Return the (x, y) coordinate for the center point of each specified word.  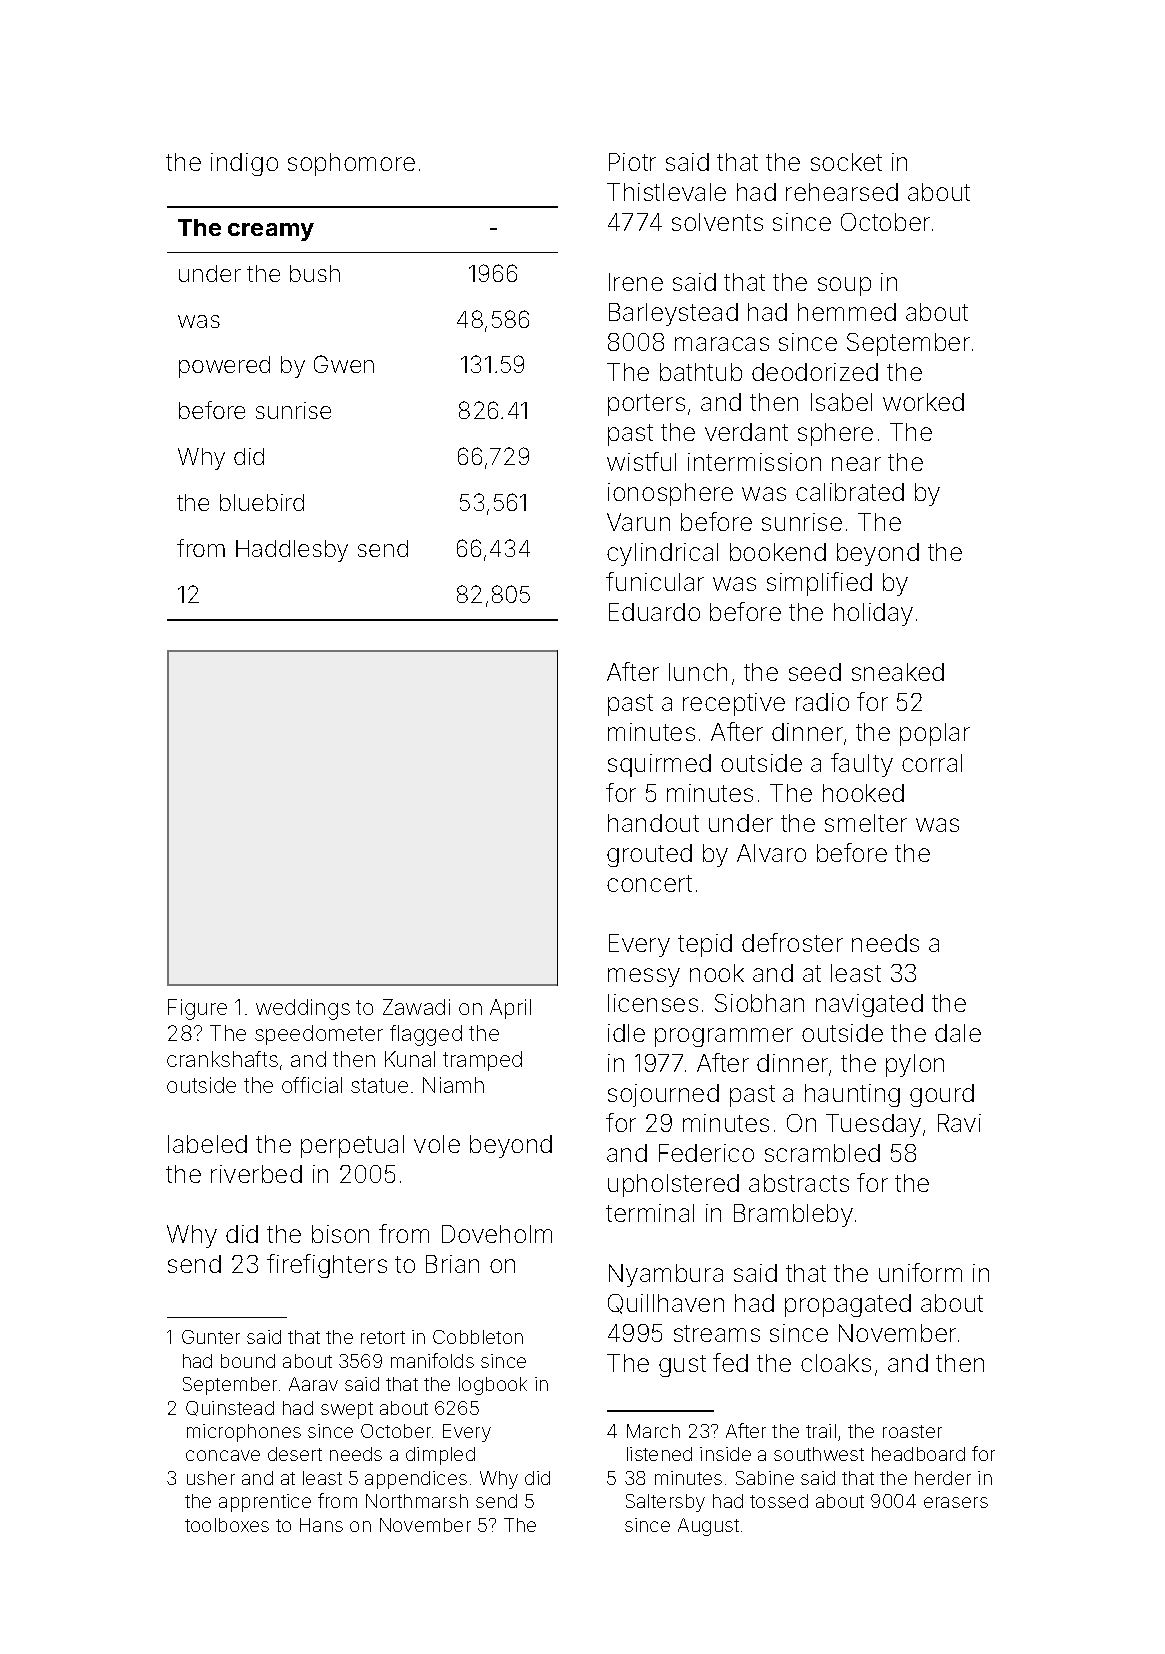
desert (295, 1454)
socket (846, 162)
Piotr (632, 162)
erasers (956, 1502)
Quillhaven (666, 1304)
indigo (244, 164)
